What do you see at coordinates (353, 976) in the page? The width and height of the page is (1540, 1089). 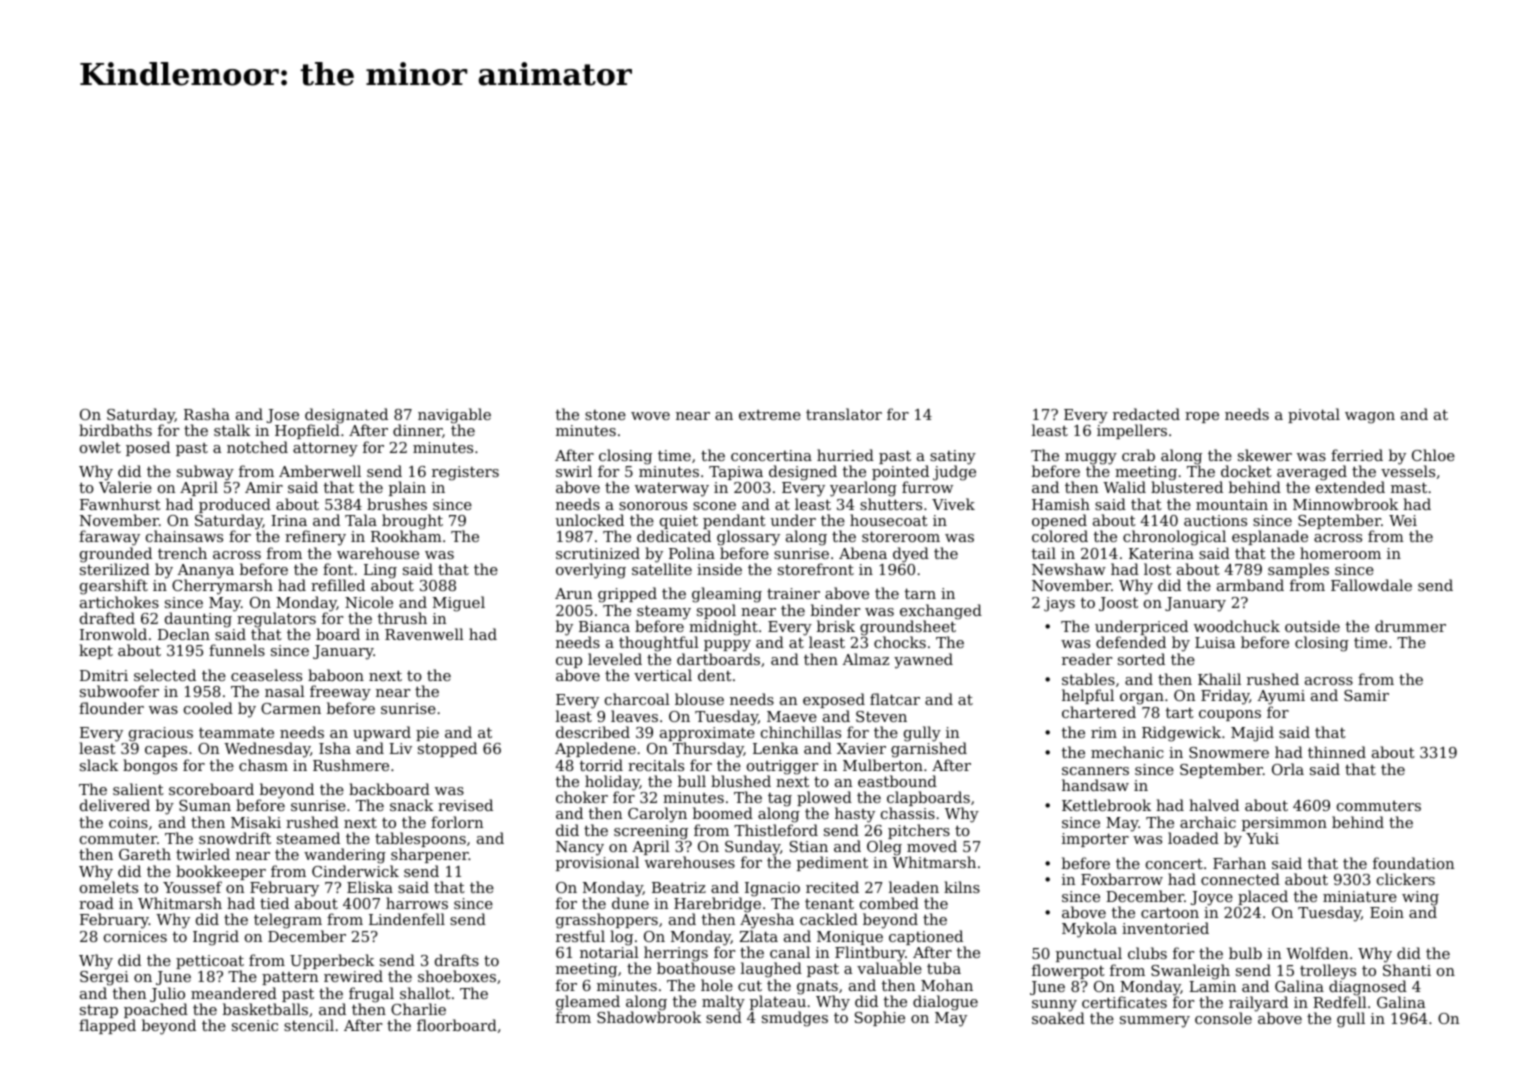 I see `rewired` at bounding box center [353, 976].
